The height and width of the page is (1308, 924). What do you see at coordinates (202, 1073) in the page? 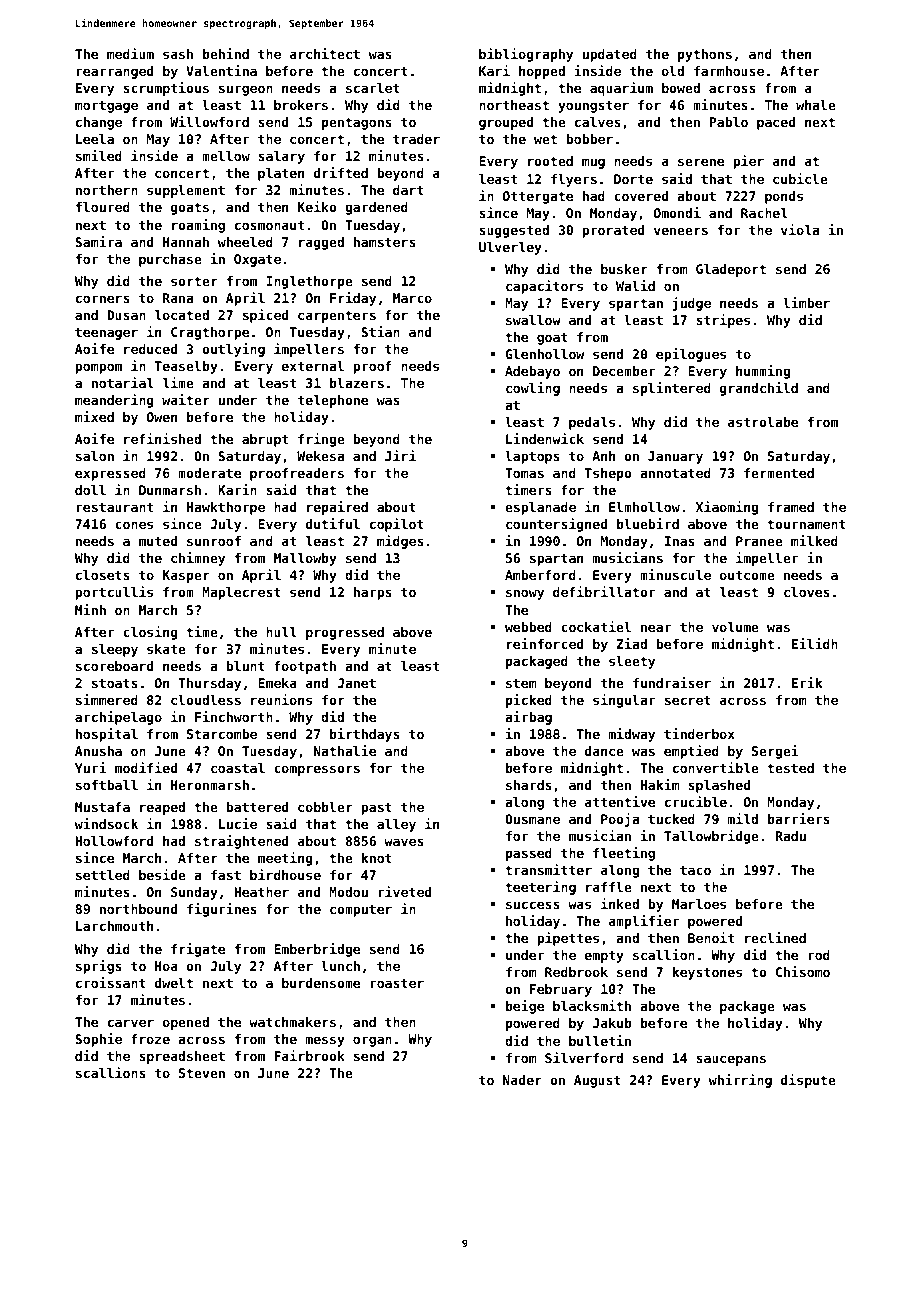
I see `Steven` at bounding box center [202, 1073].
